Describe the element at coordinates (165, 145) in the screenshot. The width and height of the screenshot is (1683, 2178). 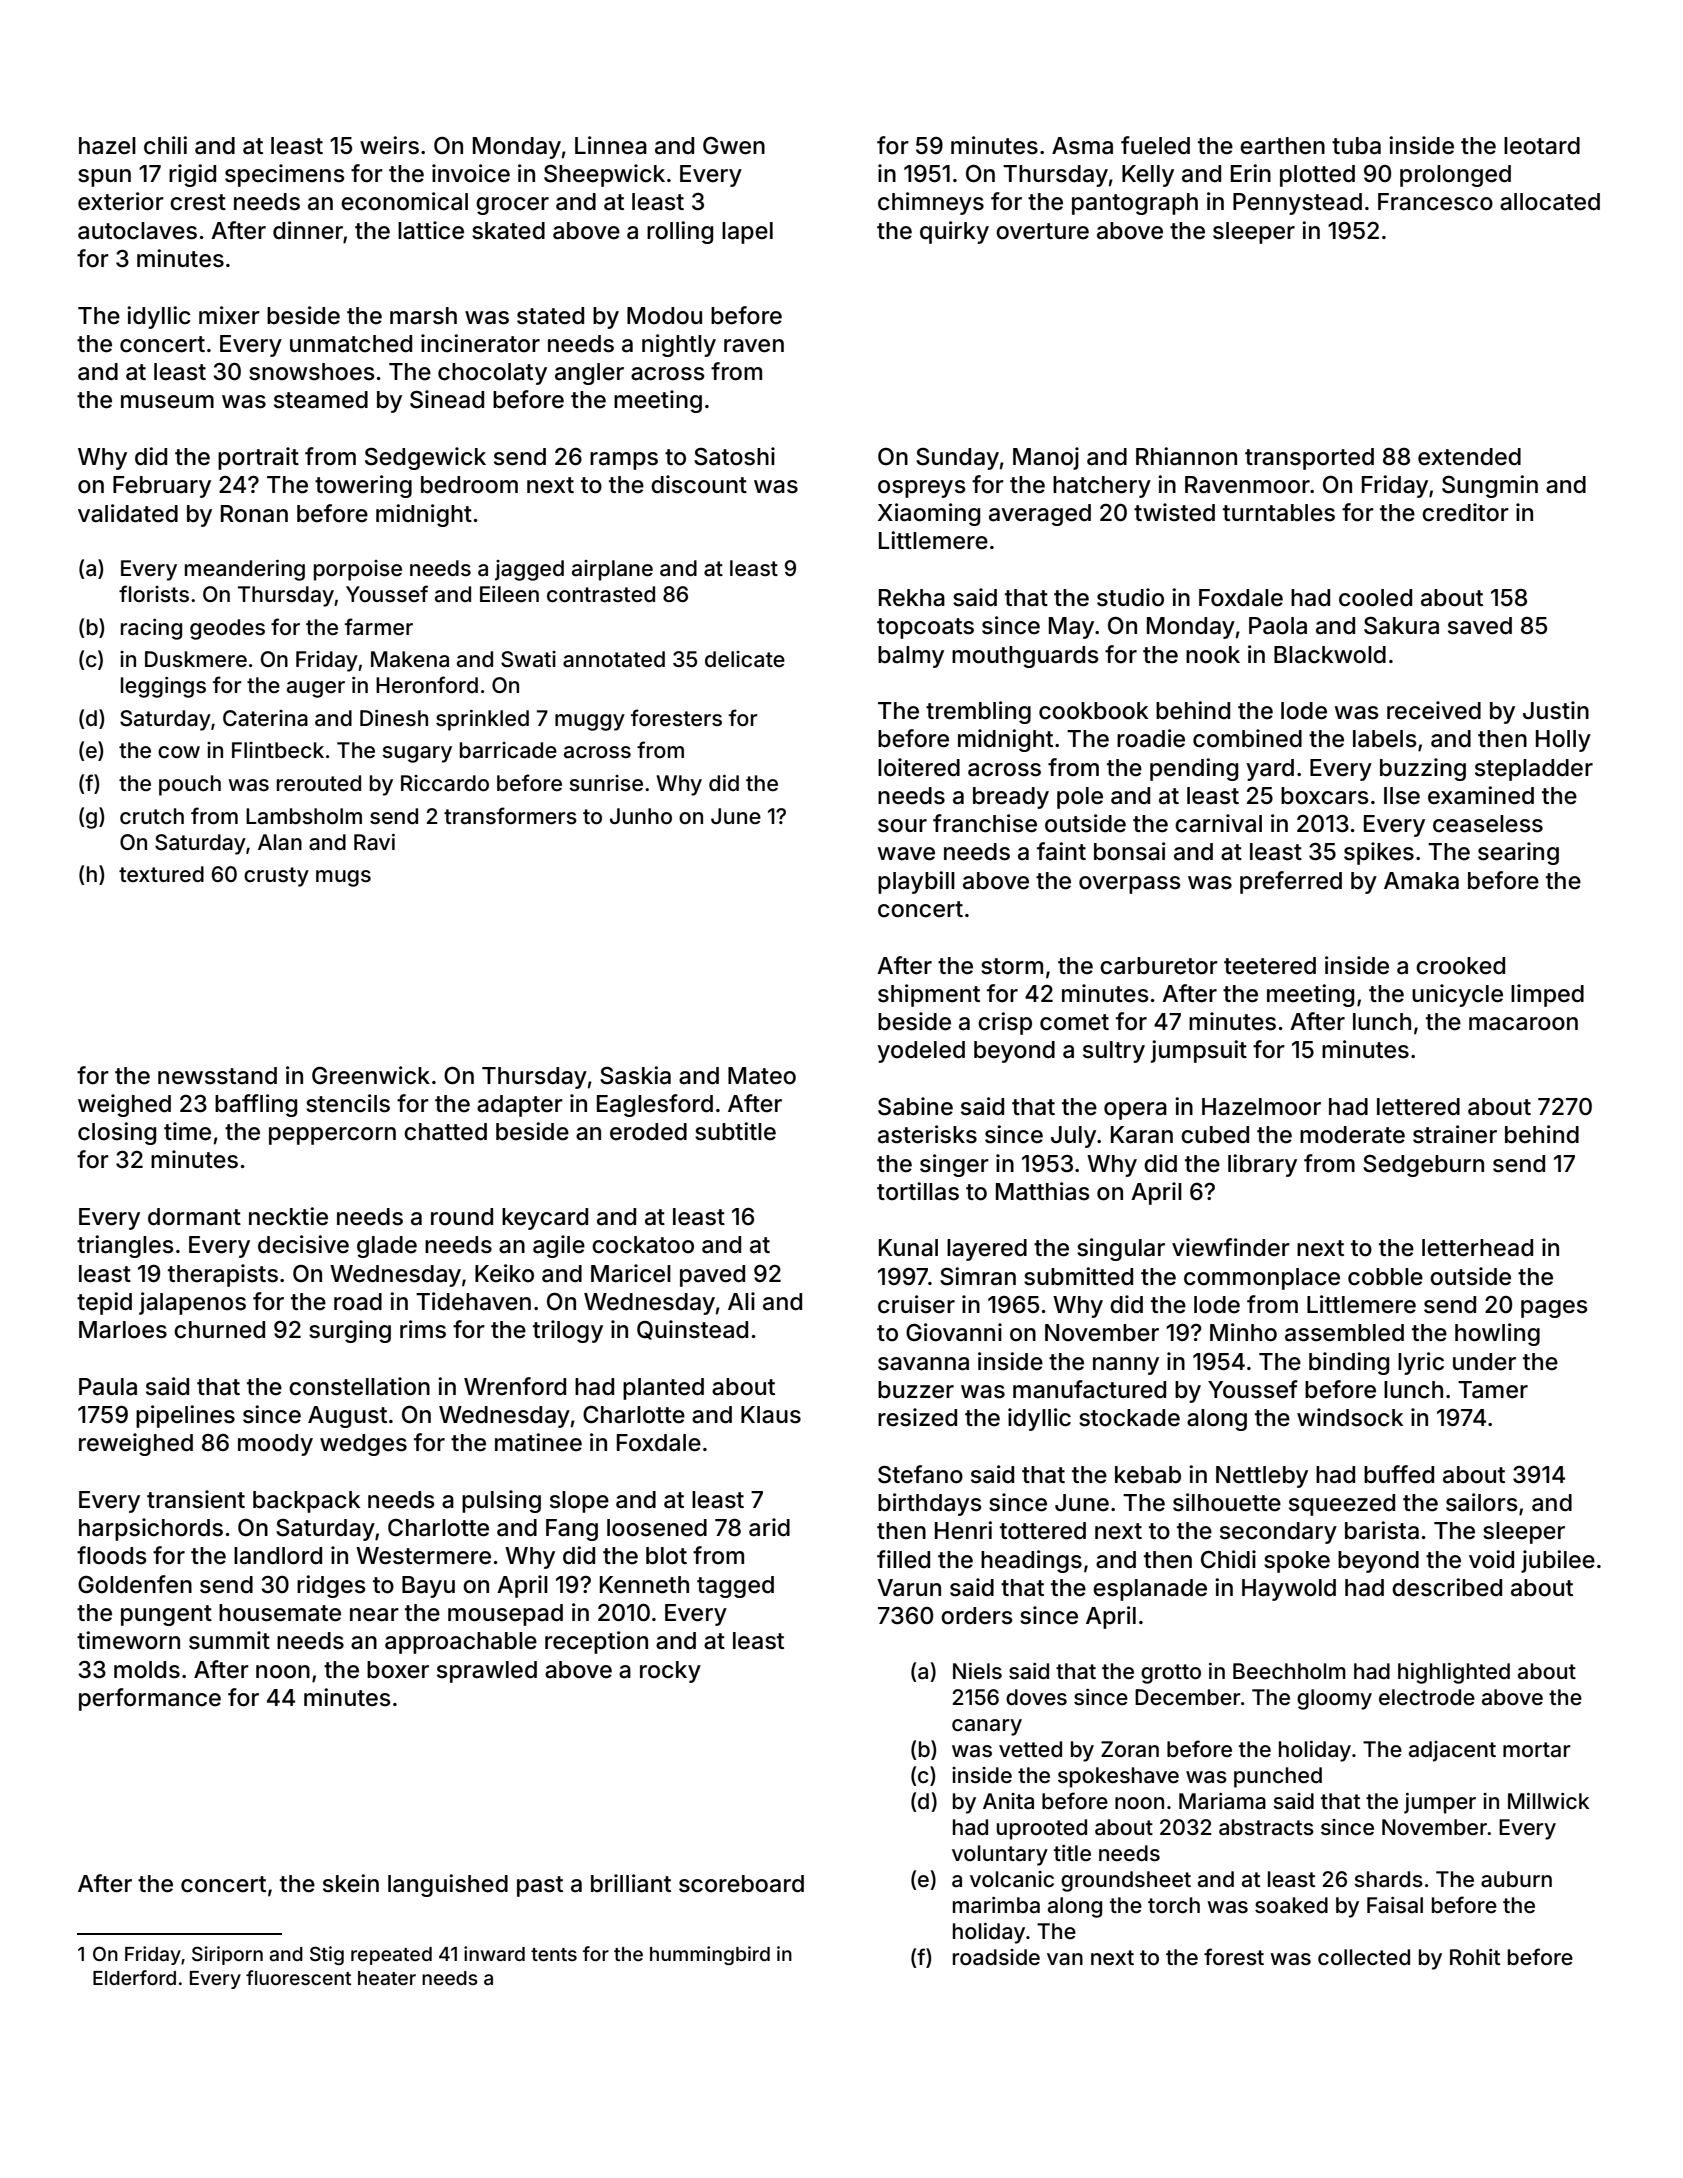
I see `chili` at that location.
